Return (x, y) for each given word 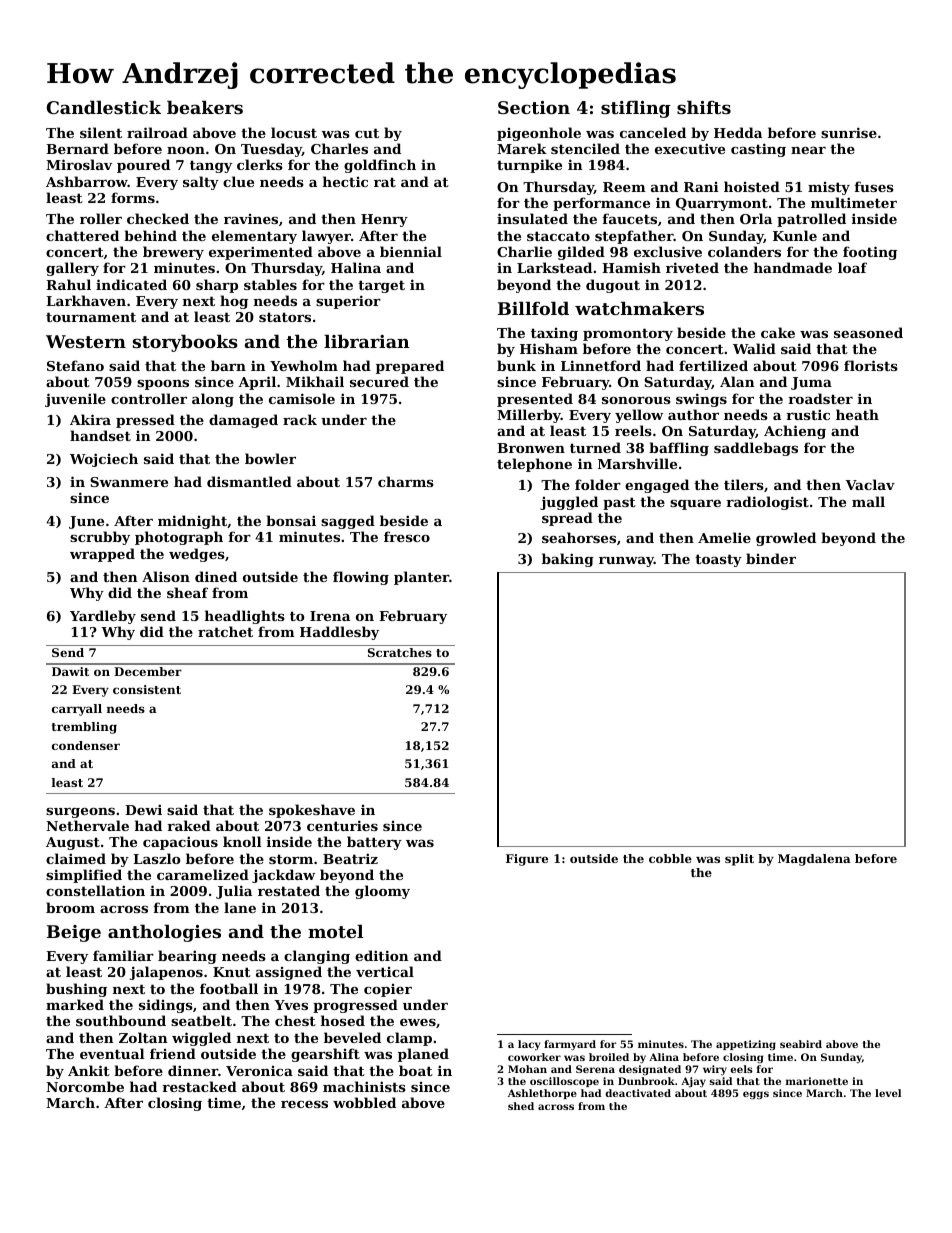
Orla (756, 218)
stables (270, 284)
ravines (251, 219)
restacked (199, 1086)
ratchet (225, 631)
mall (868, 501)
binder (771, 558)
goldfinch (380, 166)
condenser (86, 745)
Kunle (795, 235)
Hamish (631, 267)
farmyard (570, 1045)
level (888, 1093)
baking (568, 560)
